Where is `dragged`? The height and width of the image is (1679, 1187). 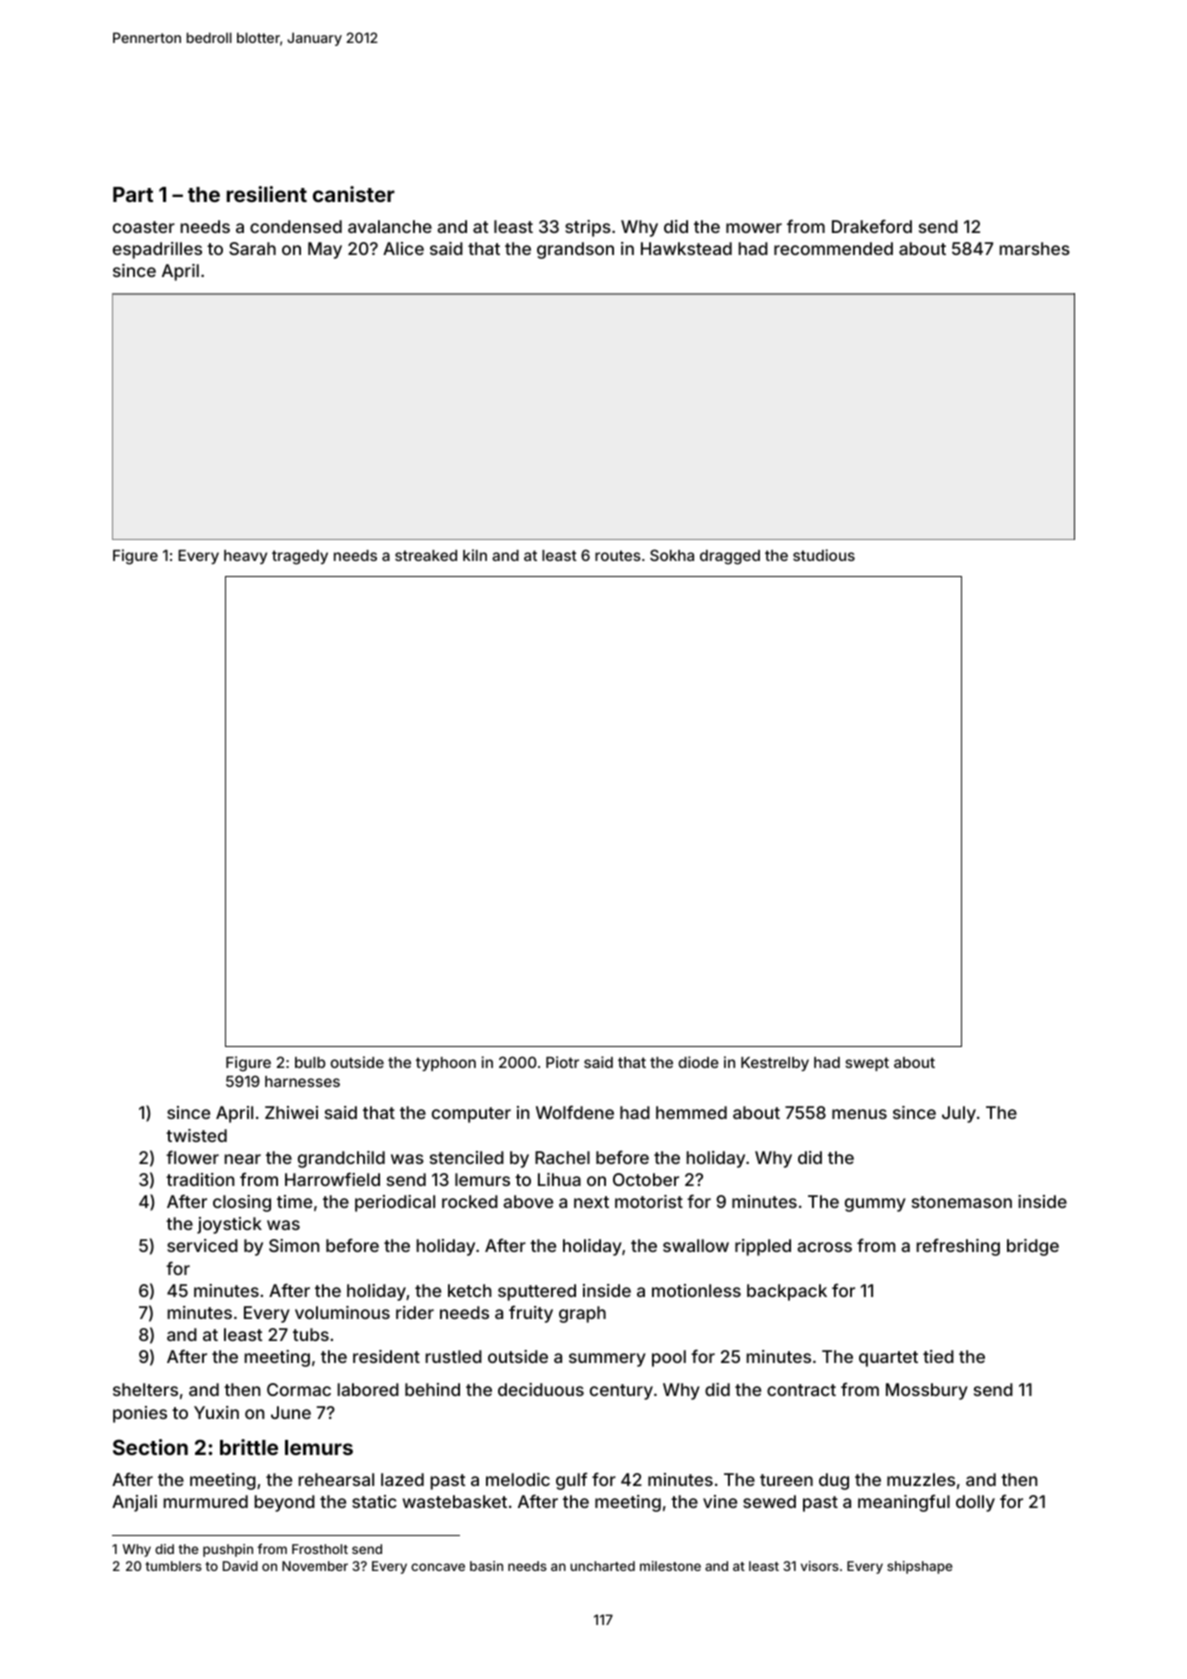 dragged is located at coordinates (730, 557).
